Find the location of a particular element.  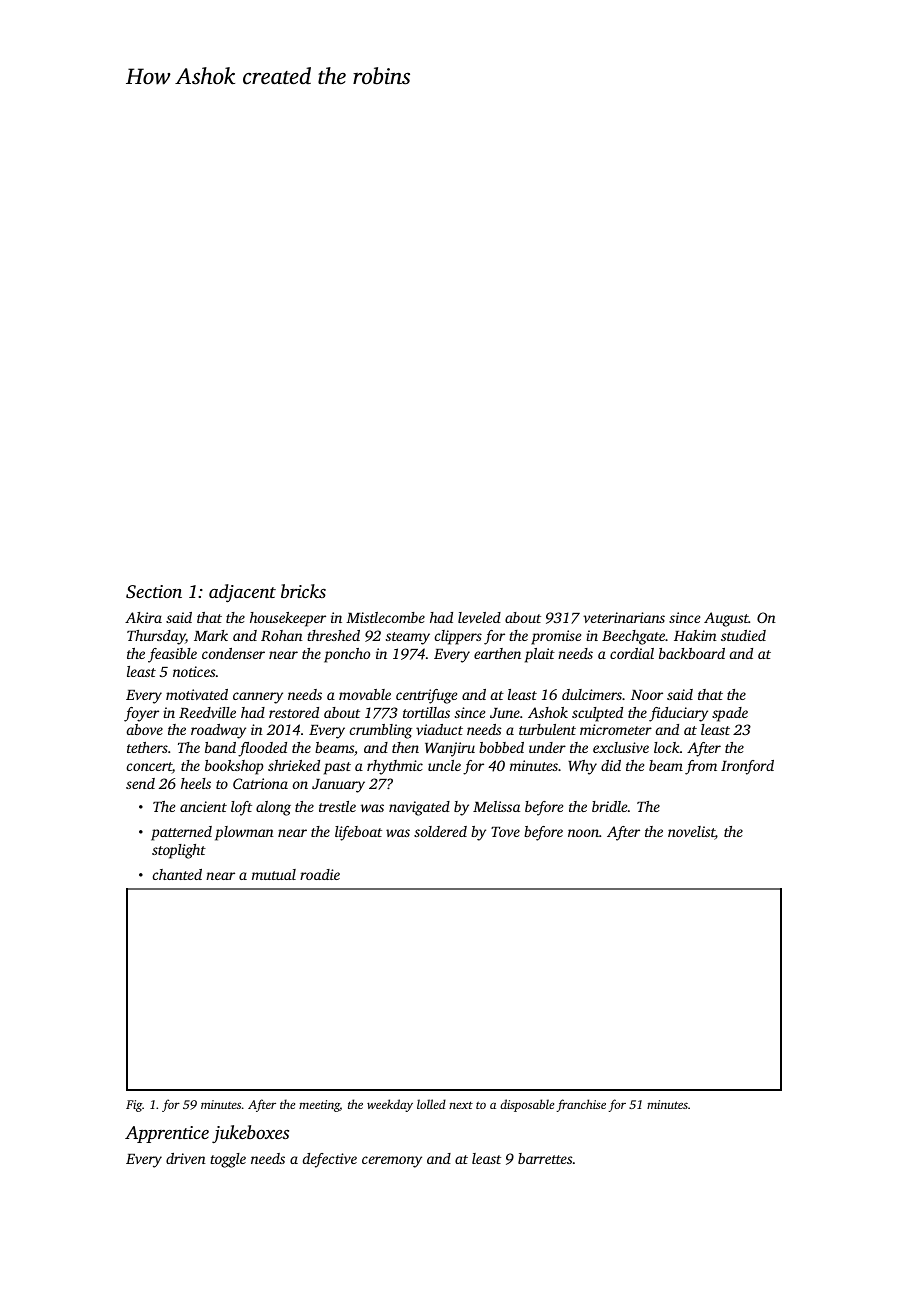

flooded is located at coordinates (262, 749).
